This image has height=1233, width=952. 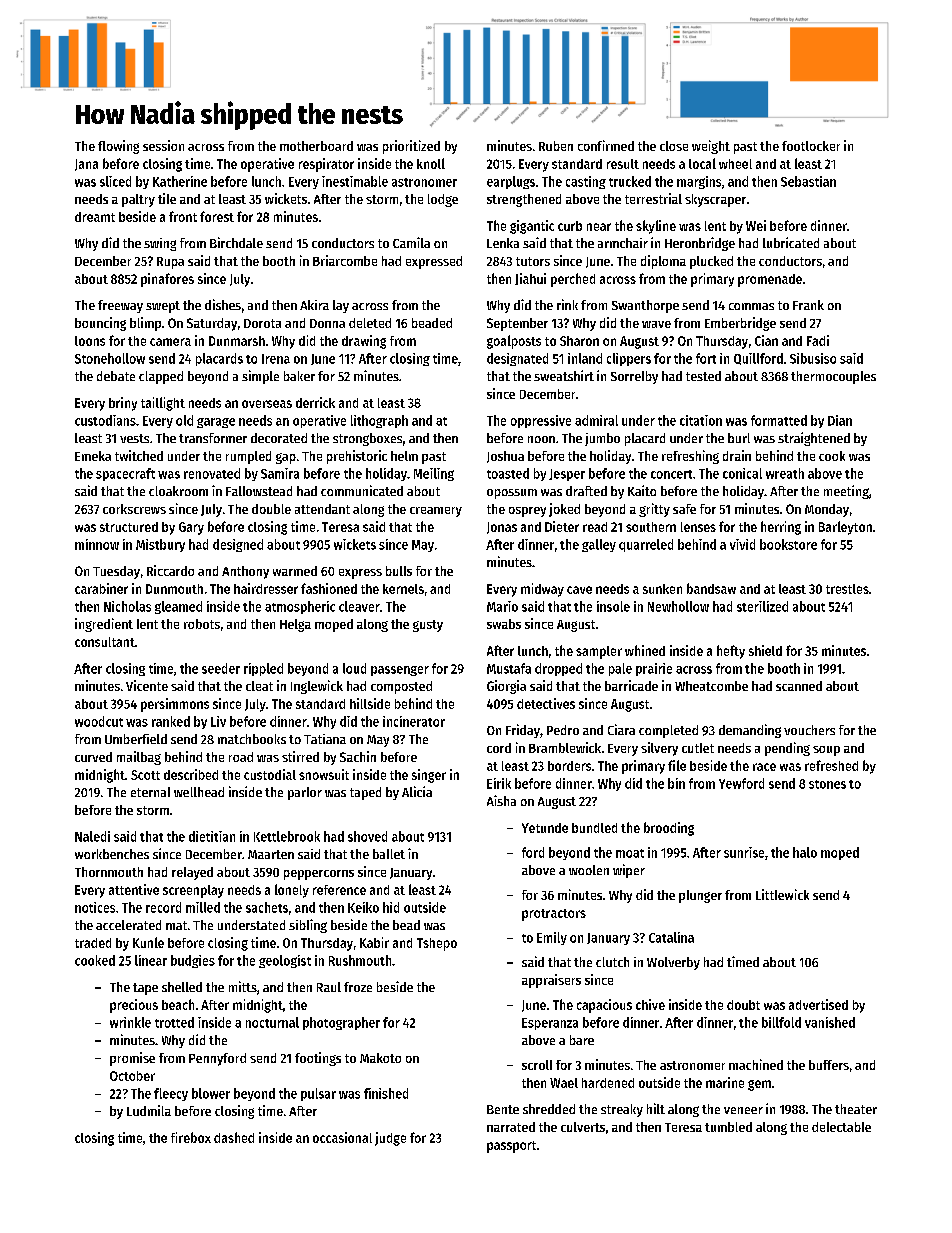 What do you see at coordinates (740, 324) in the image?
I see `Emberbridge` at bounding box center [740, 324].
